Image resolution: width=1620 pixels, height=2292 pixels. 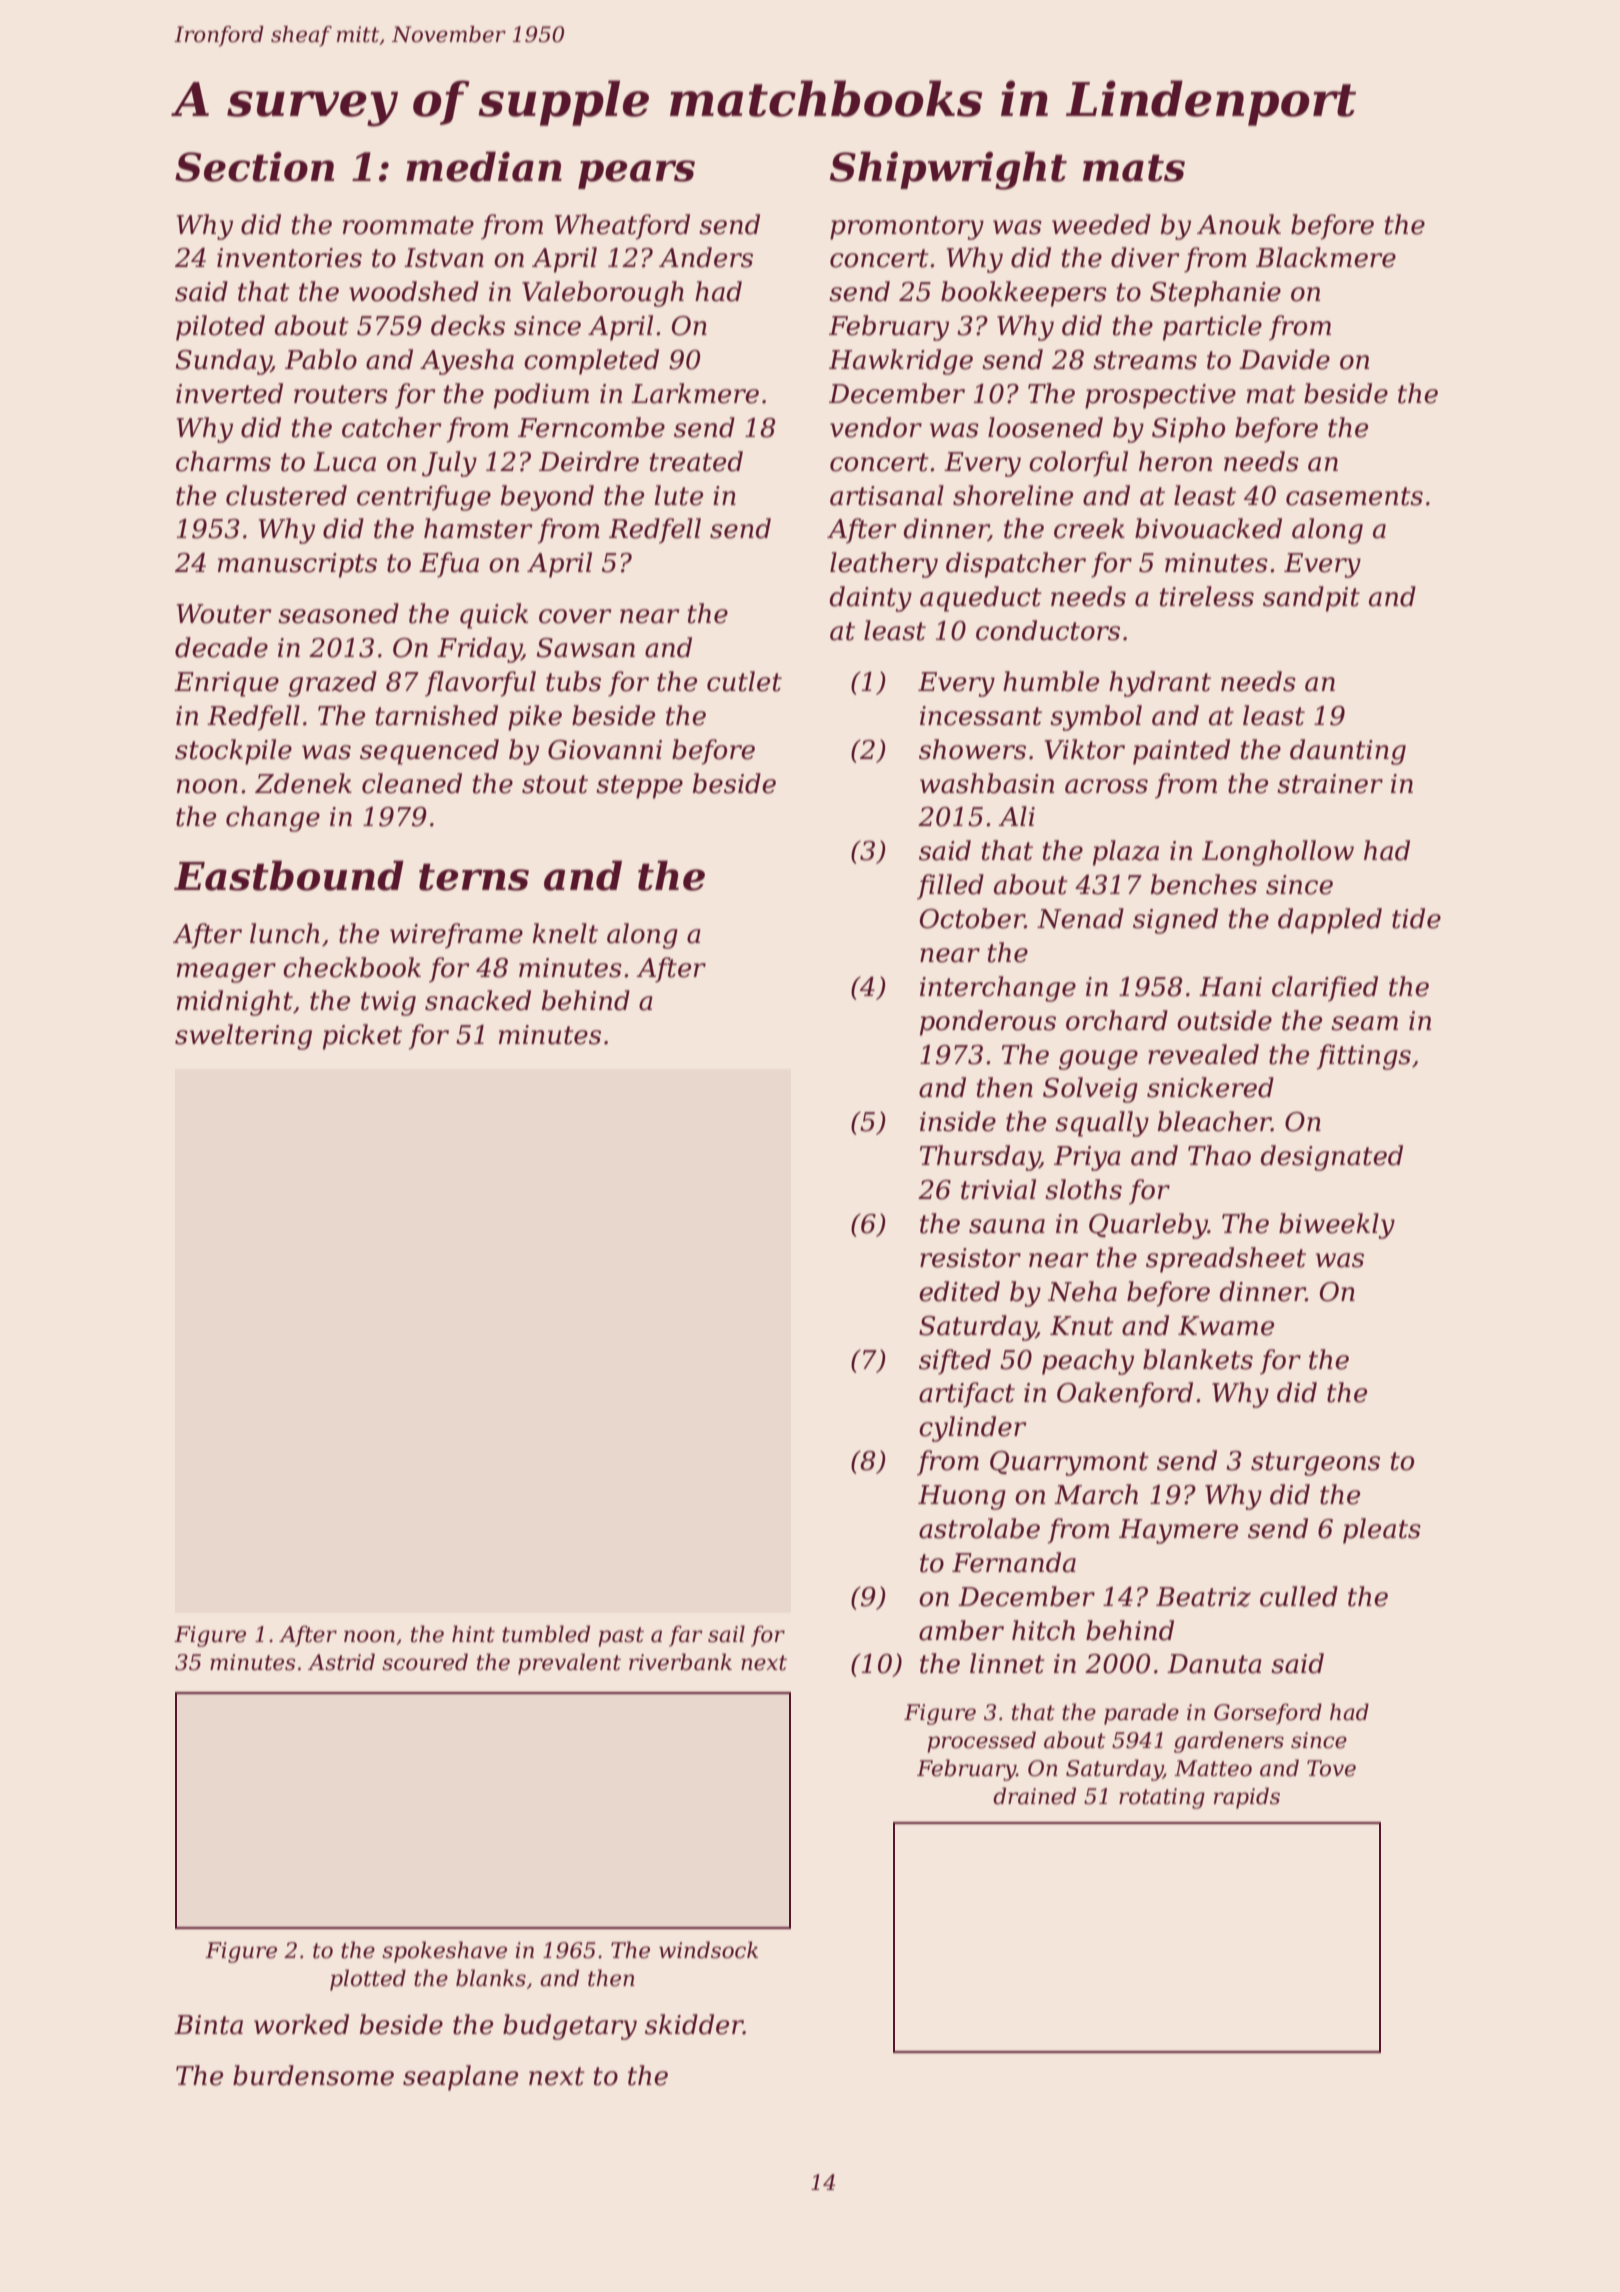 I want to click on sail, so click(x=726, y=1634).
